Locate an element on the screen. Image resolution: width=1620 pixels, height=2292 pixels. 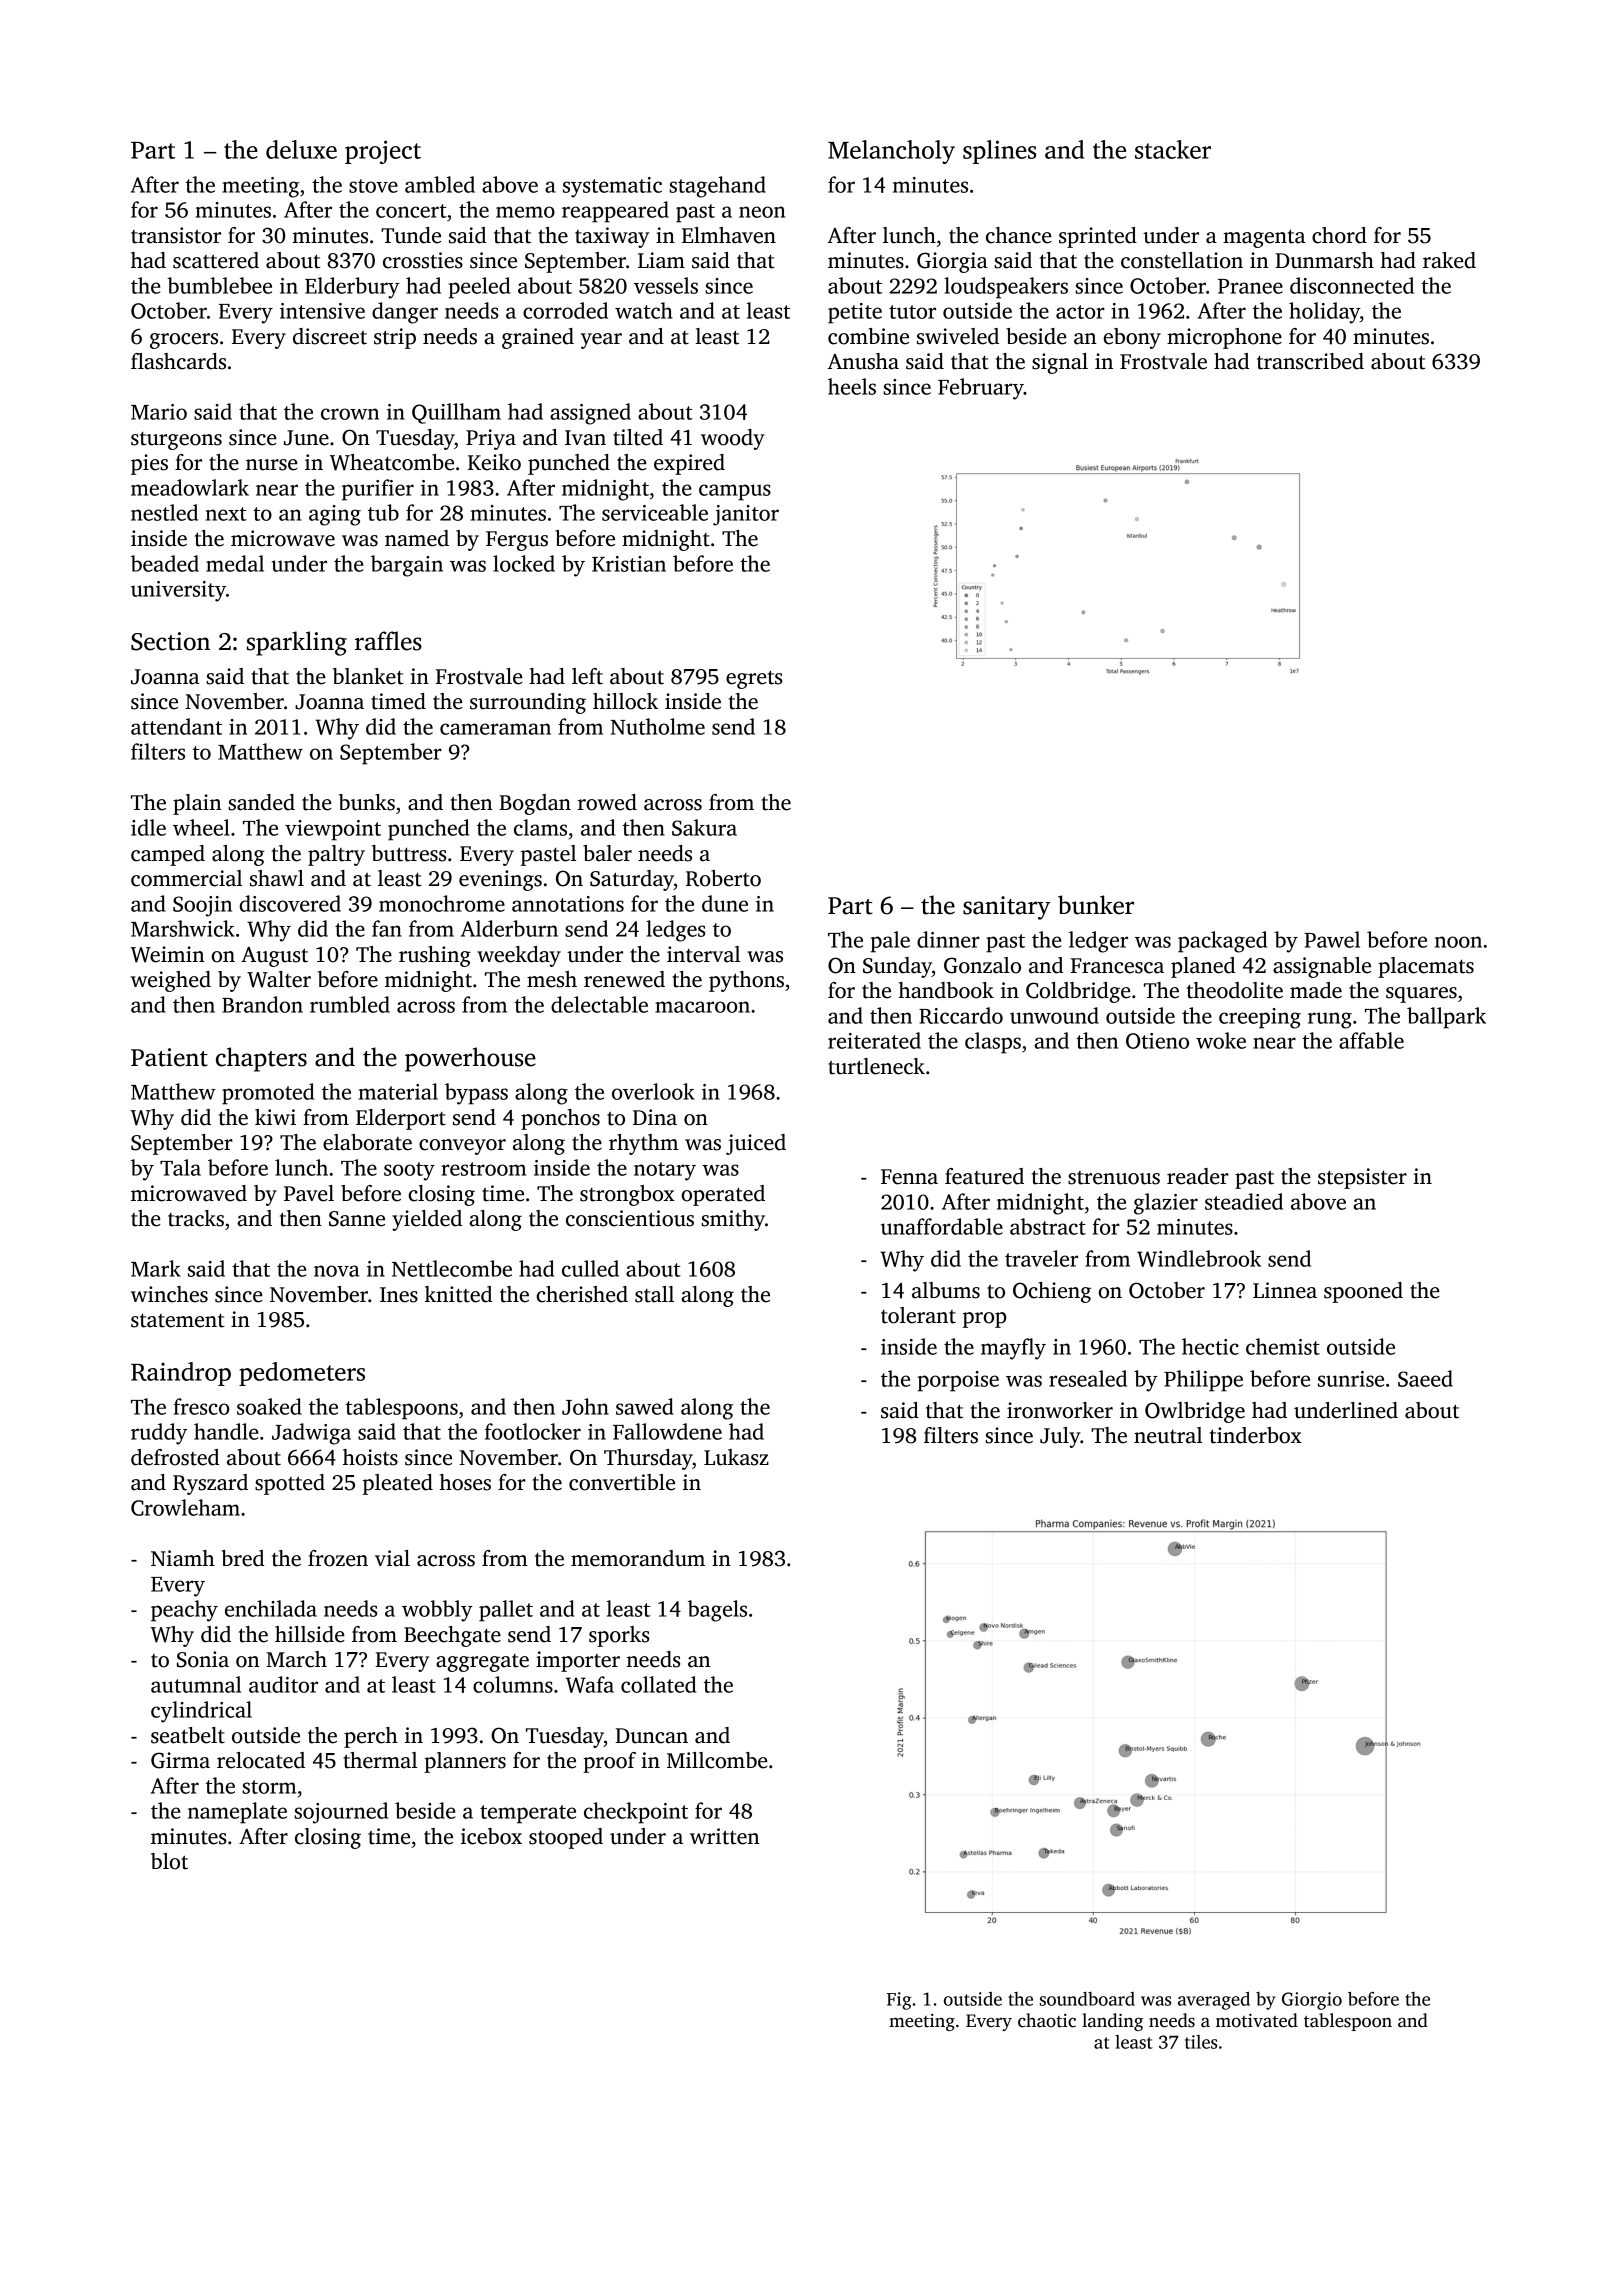
Section is located at coordinates (170, 641).
